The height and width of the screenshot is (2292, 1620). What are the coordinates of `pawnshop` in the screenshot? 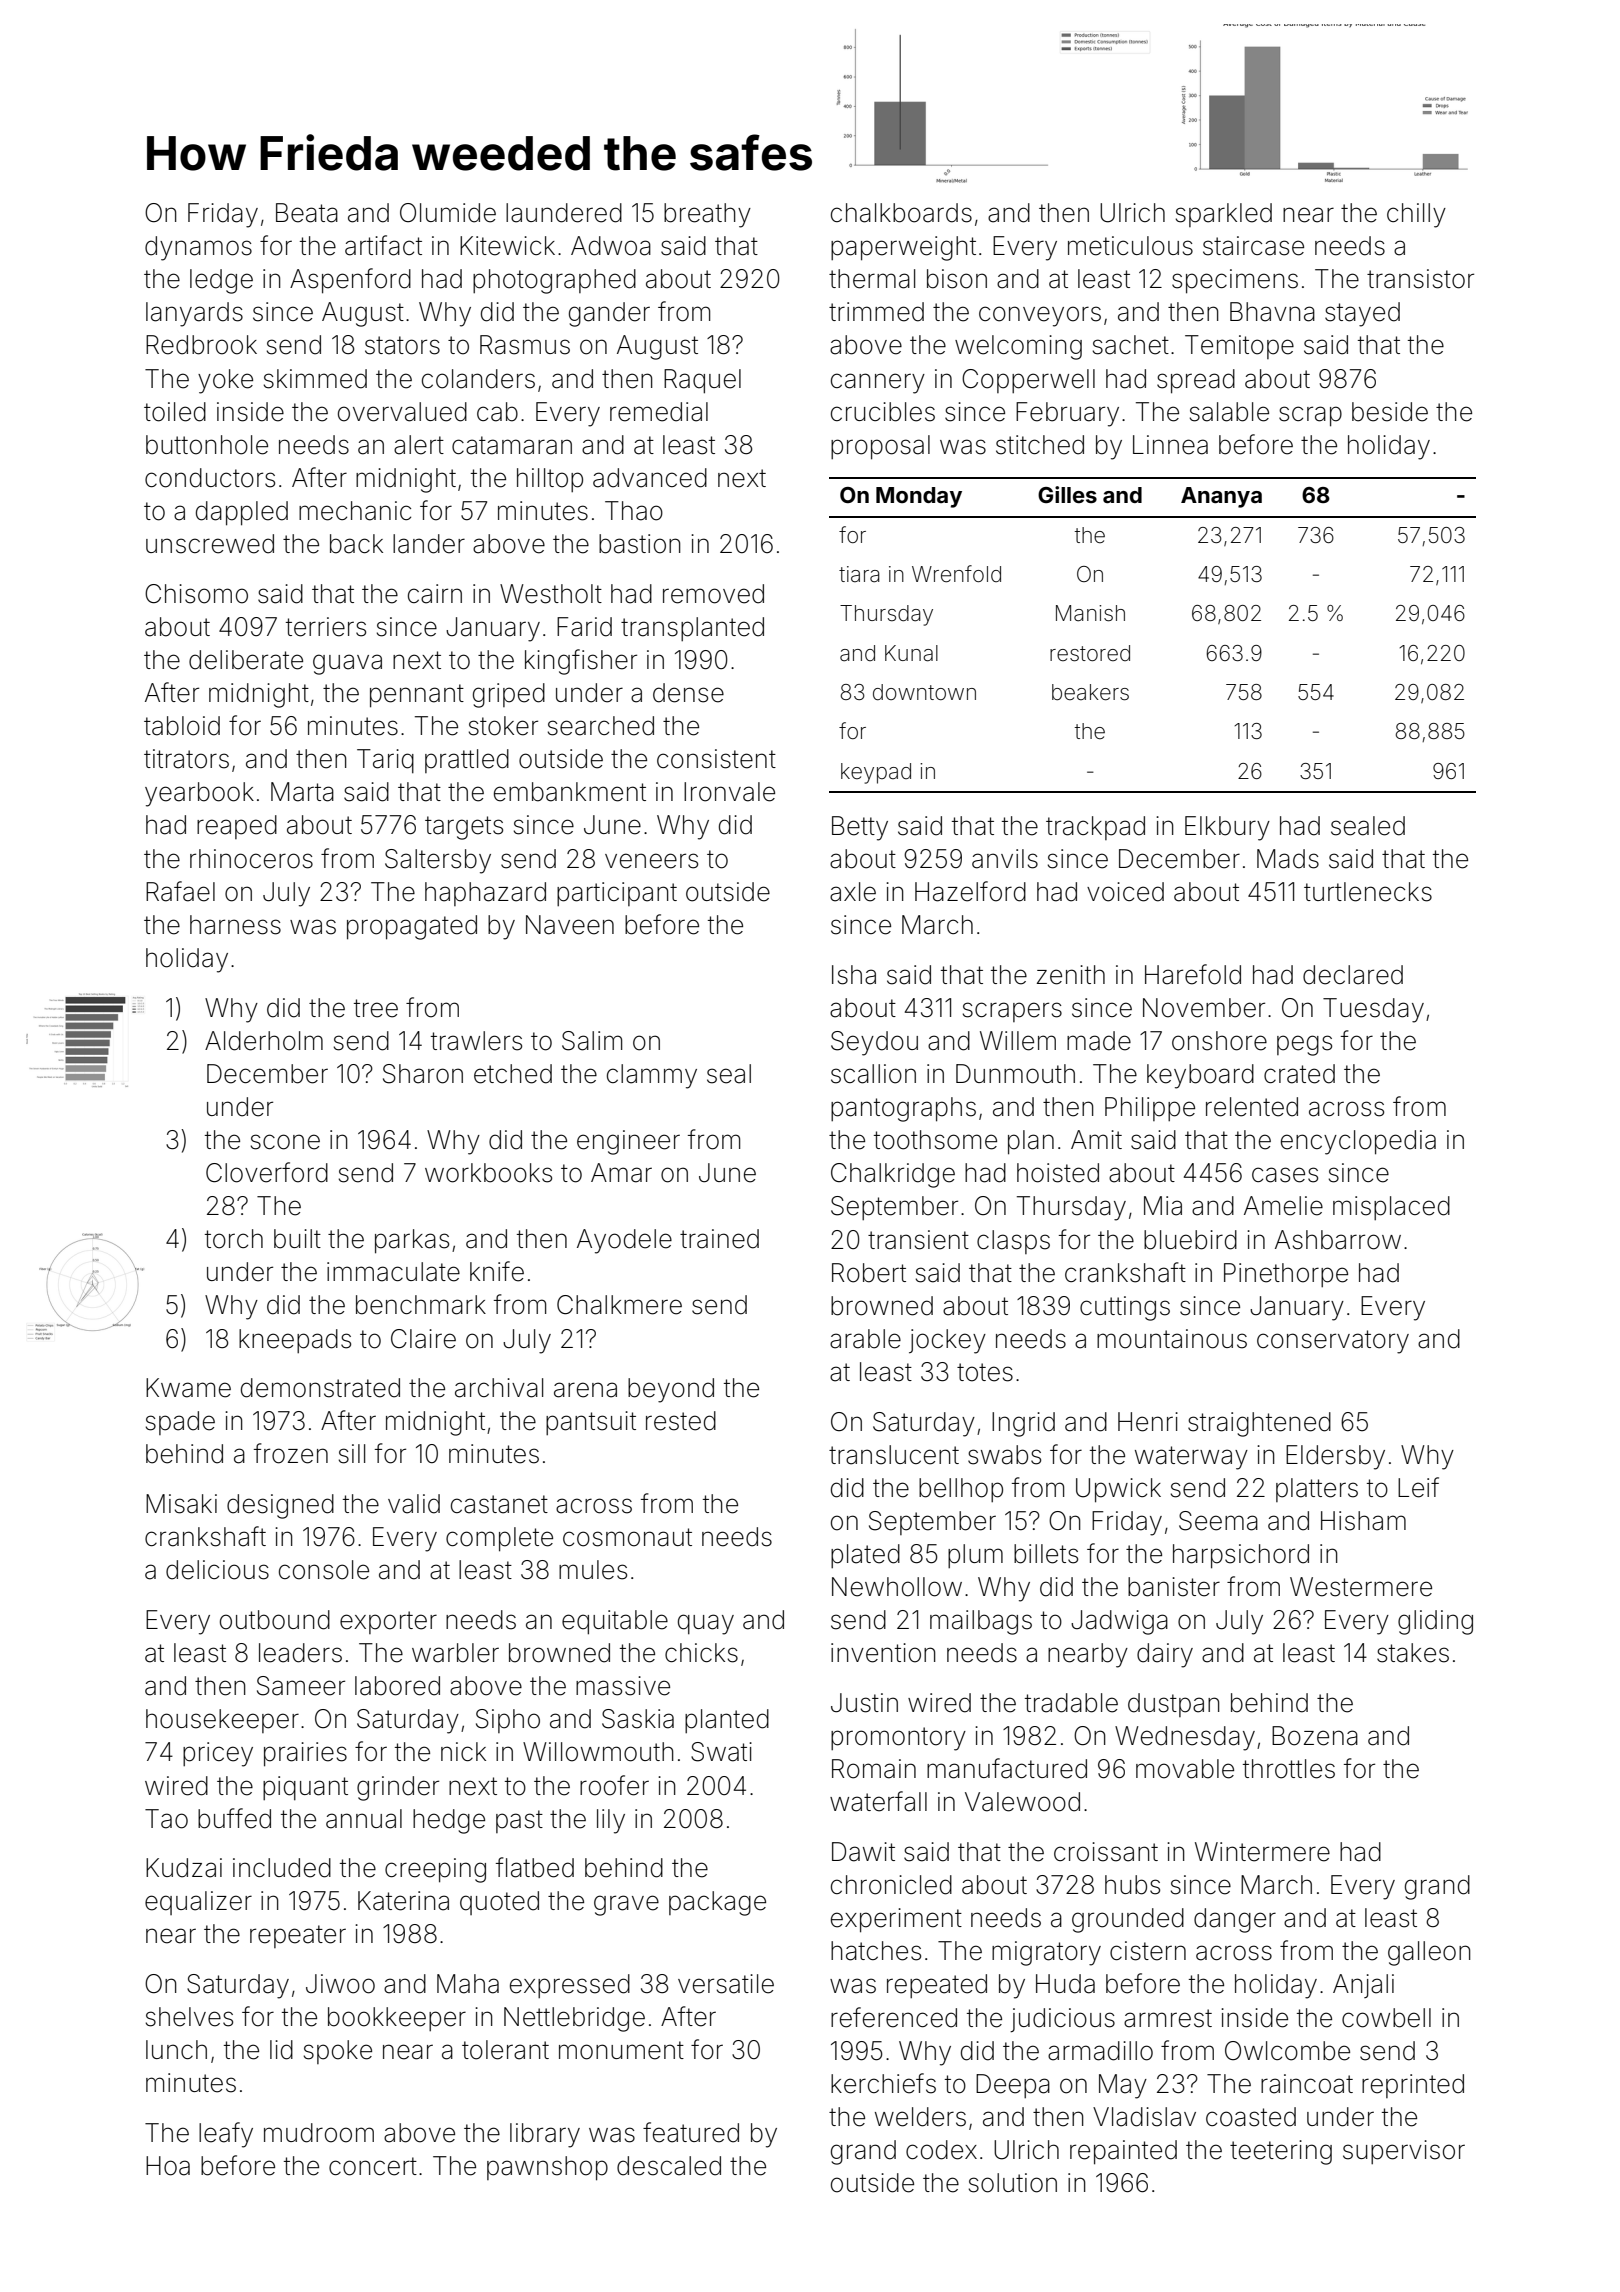 It's located at (547, 2168).
